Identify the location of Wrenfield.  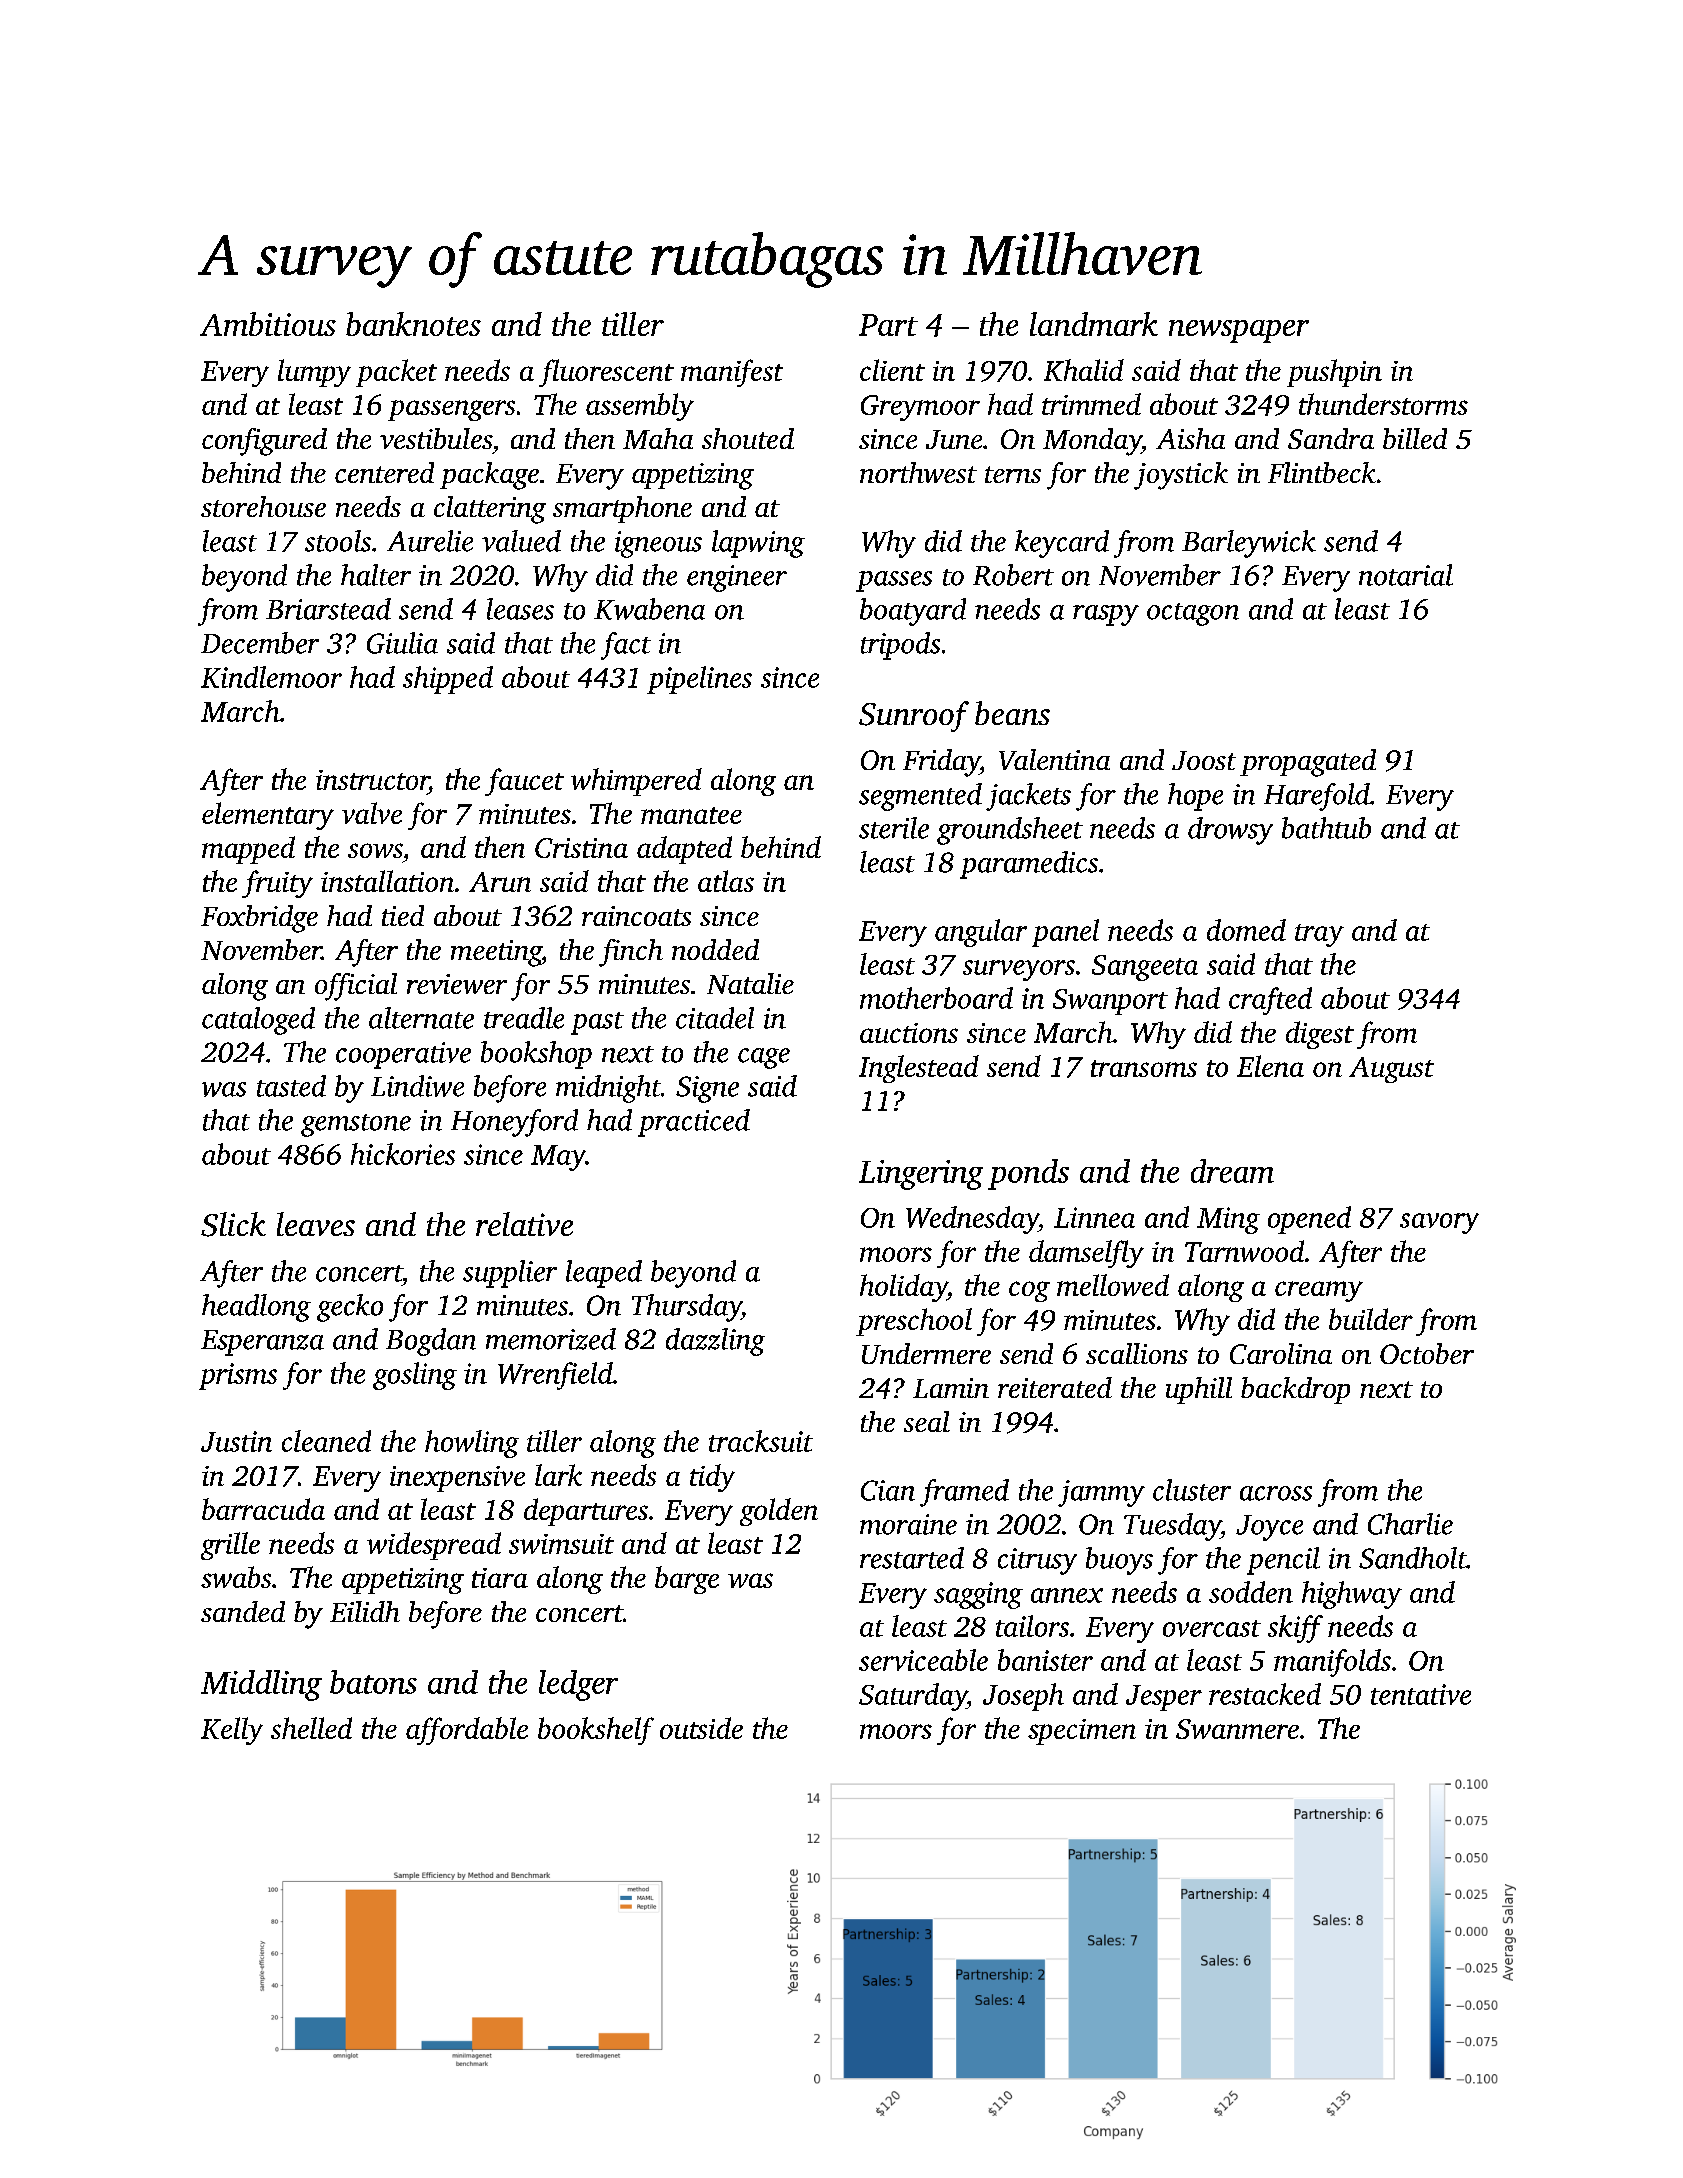
(555, 1376).
